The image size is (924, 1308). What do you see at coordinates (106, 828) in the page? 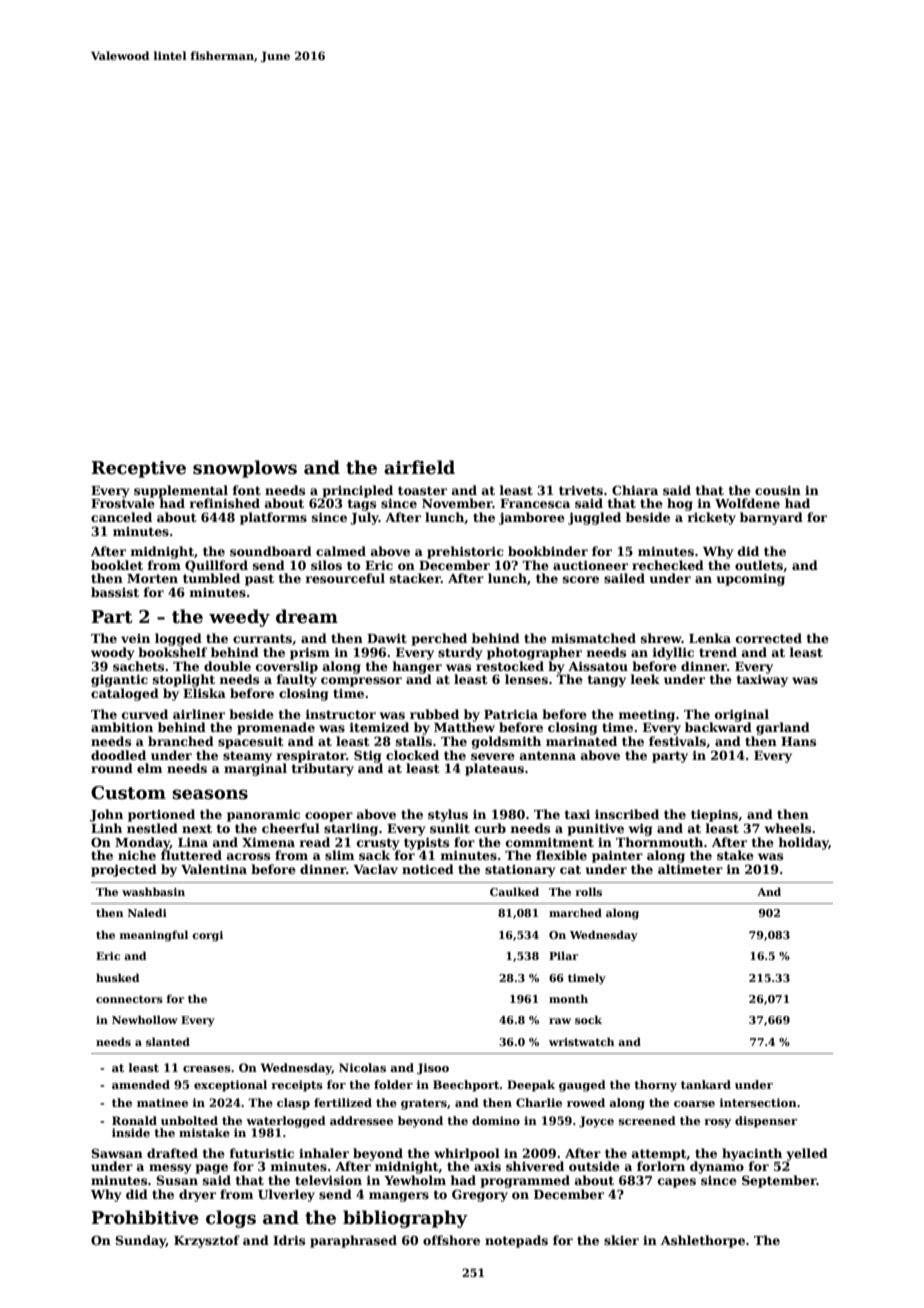
I see `Linh` at bounding box center [106, 828].
